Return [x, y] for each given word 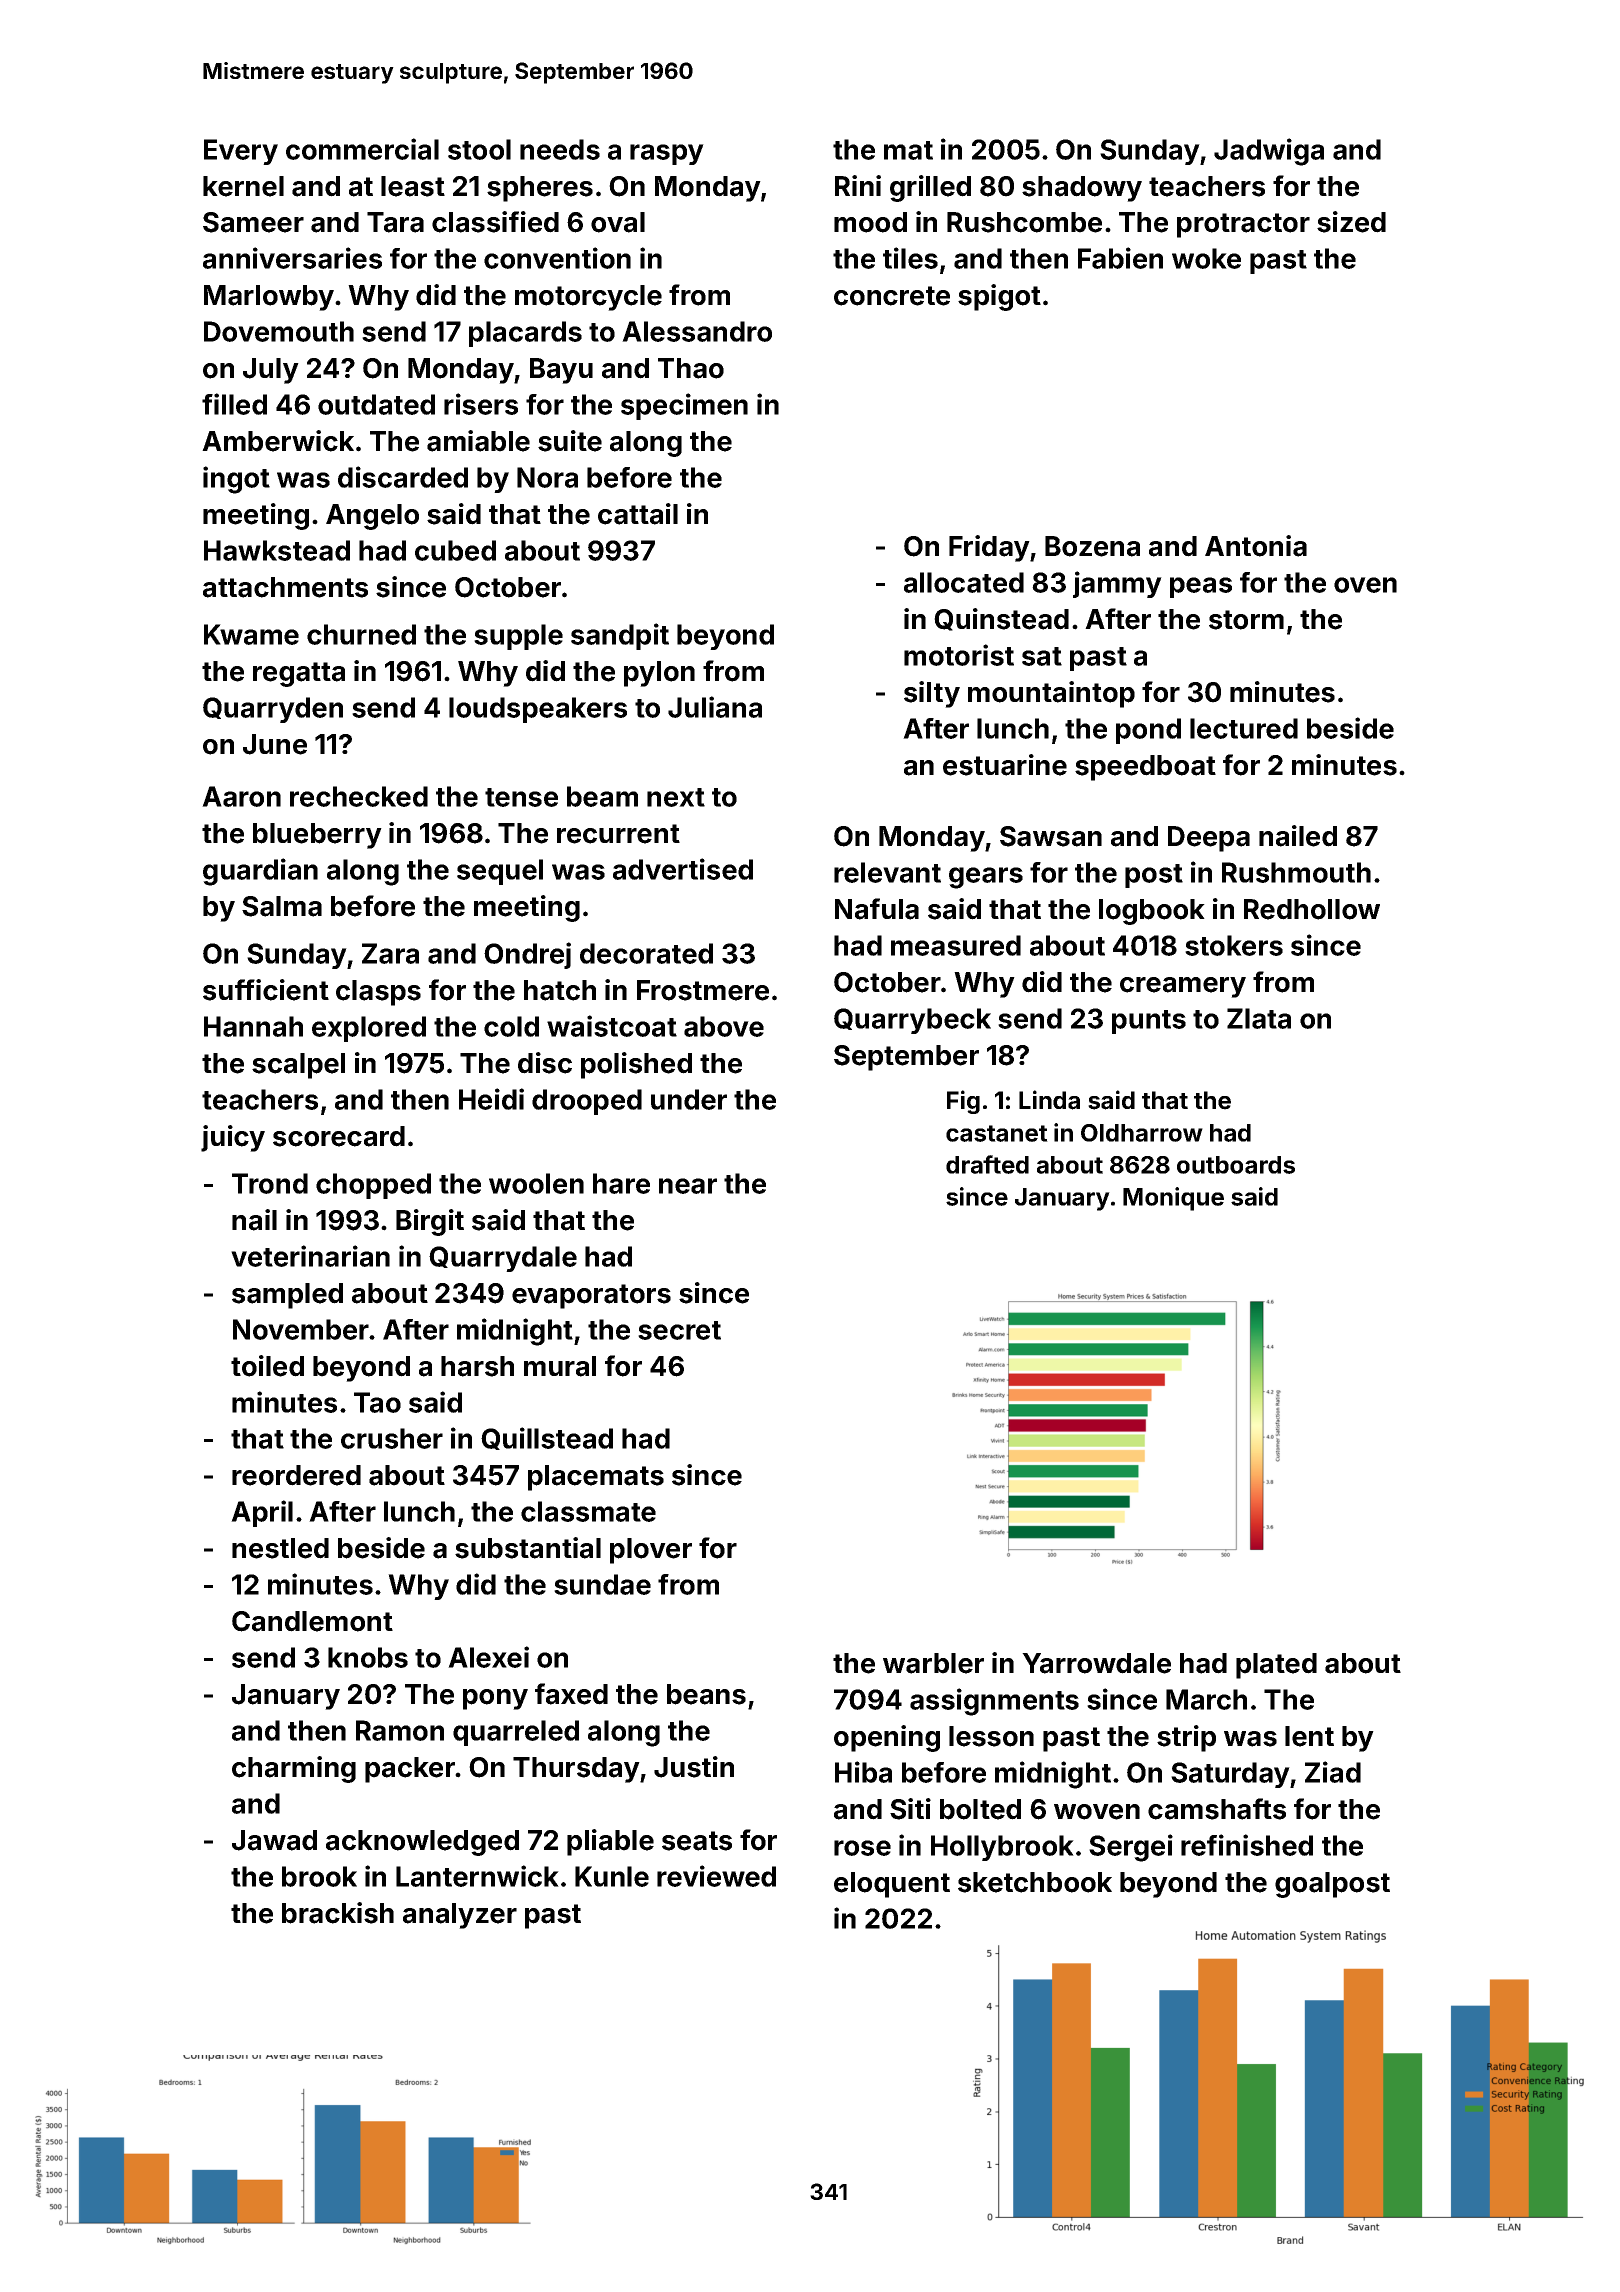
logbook [1152, 912]
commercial [362, 149]
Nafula [877, 909]
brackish [338, 1913]
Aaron [241, 796]
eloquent [892, 1885]
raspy [667, 154]
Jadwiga [1269, 152]
